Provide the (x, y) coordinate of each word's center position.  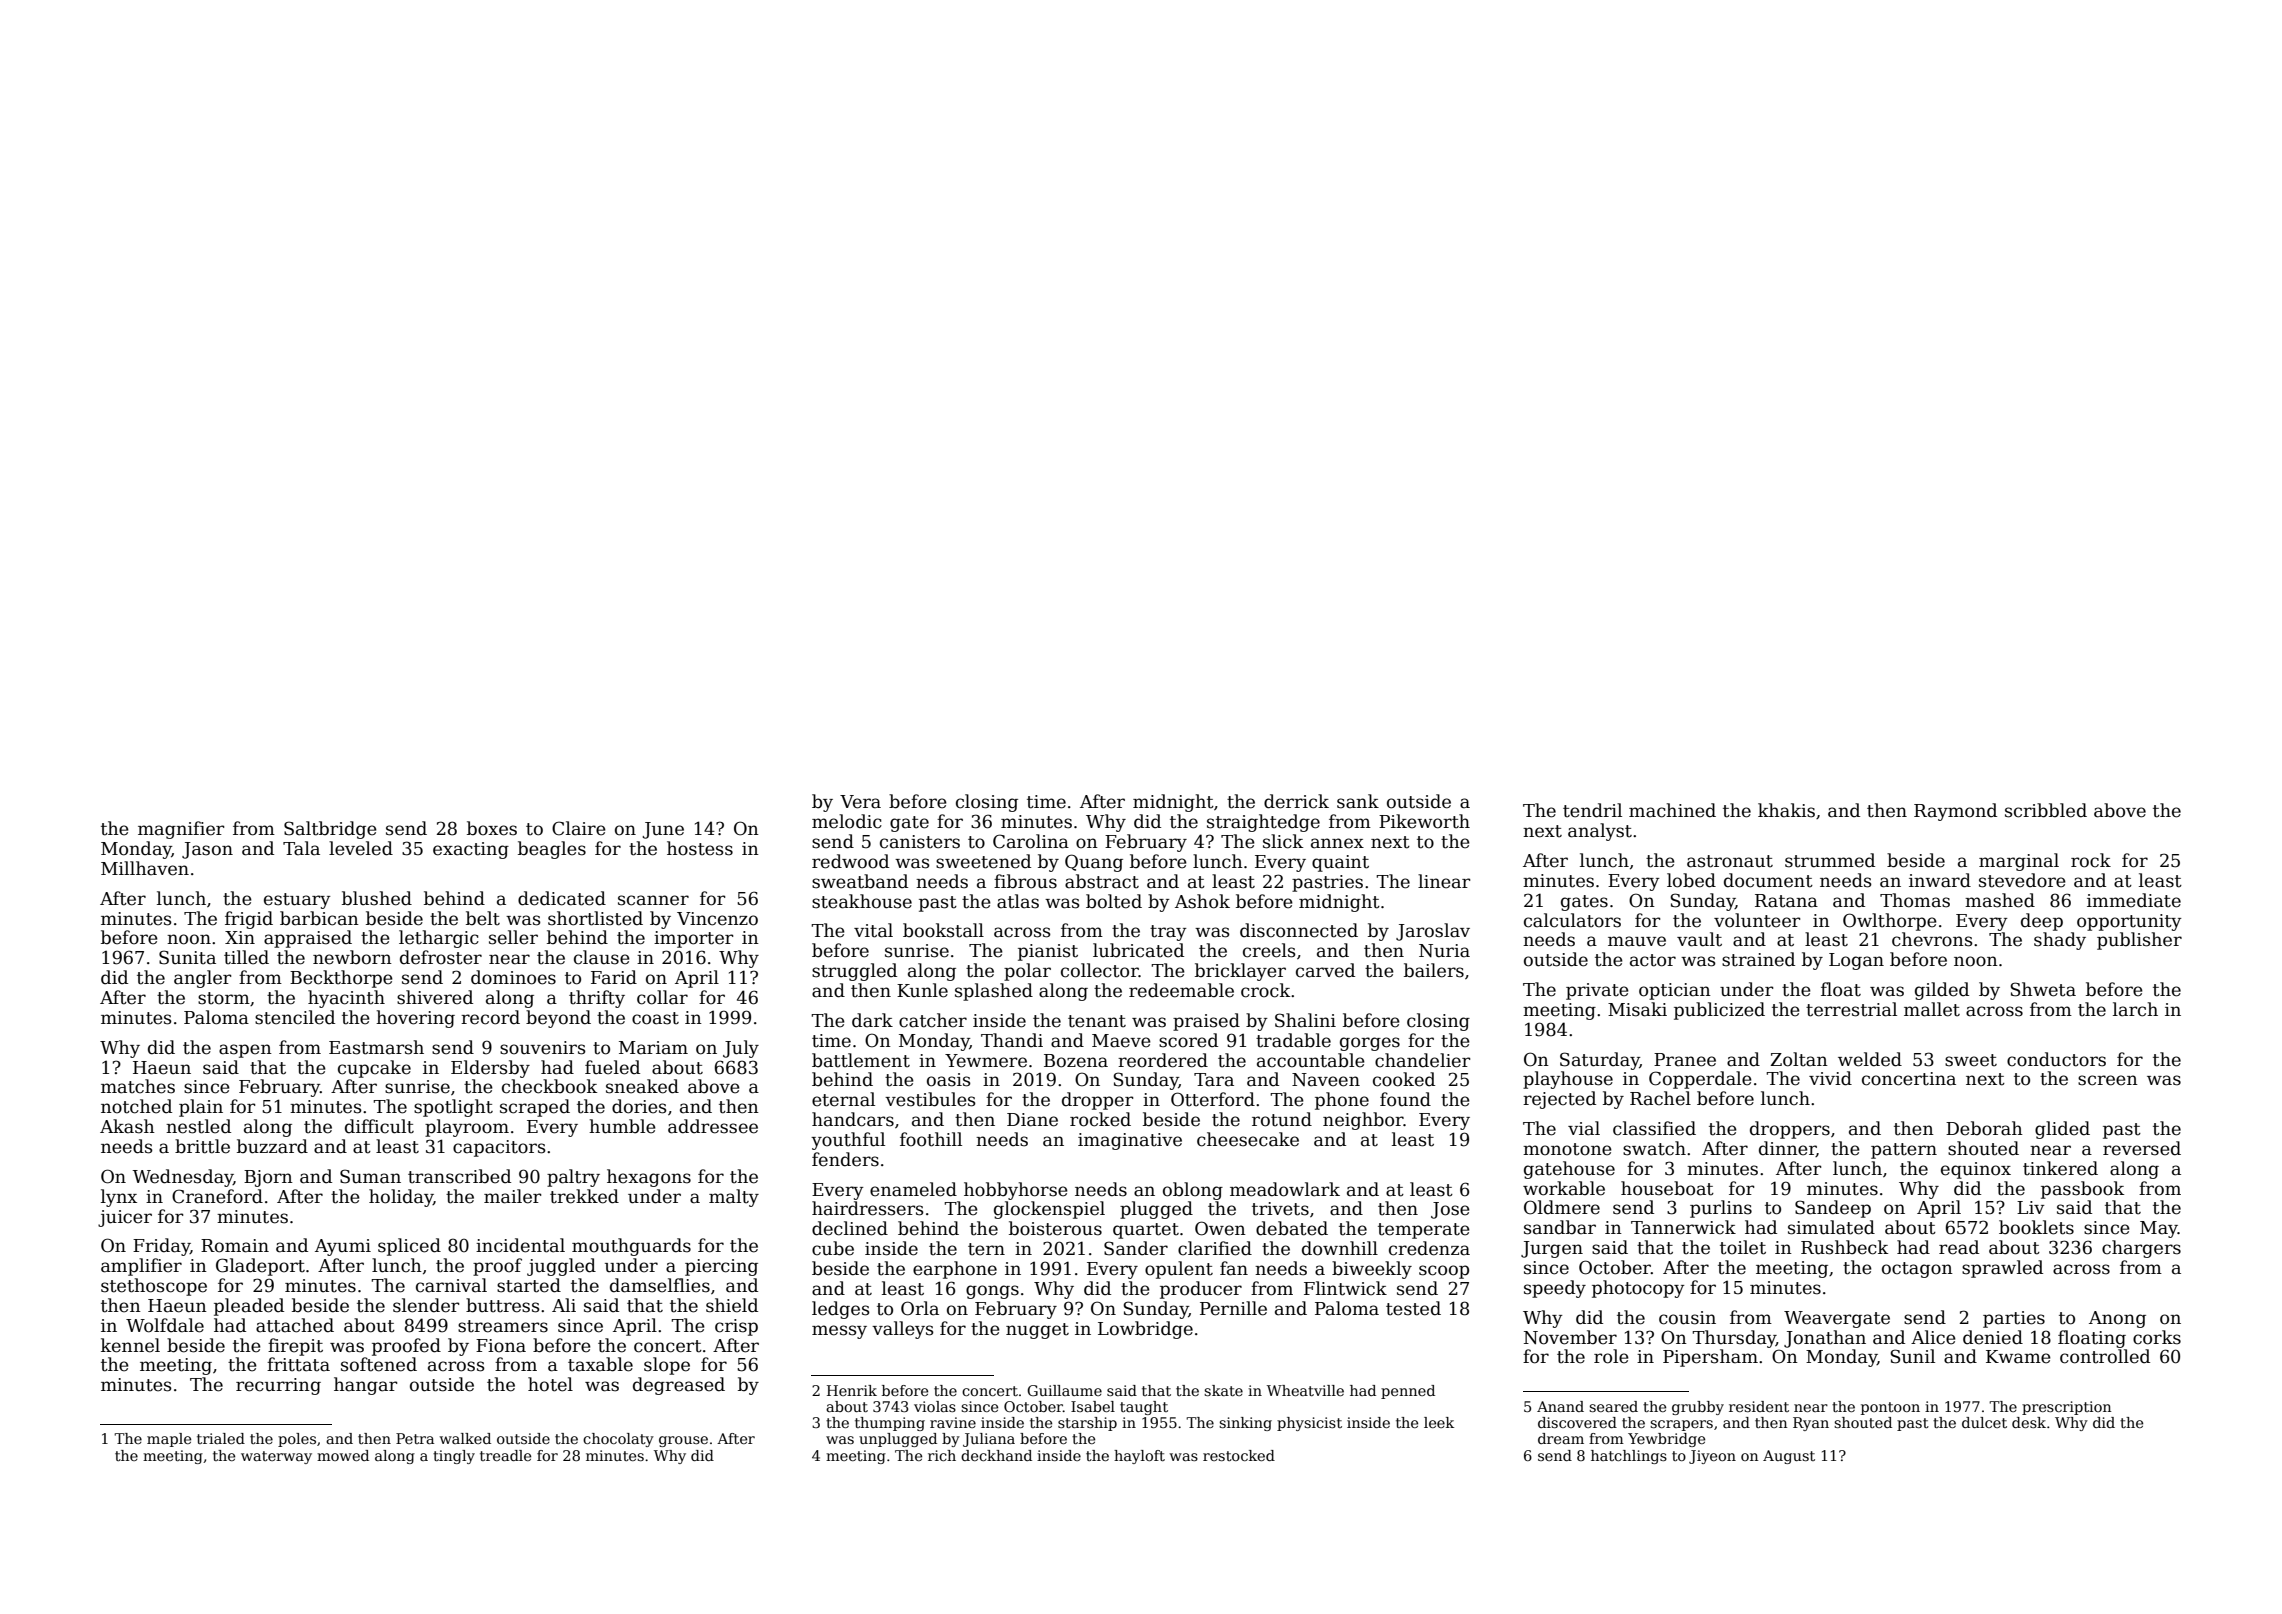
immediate (2134, 900)
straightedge (1263, 823)
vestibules (930, 1099)
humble (622, 1126)
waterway (276, 1457)
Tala (301, 848)
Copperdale (1700, 1080)
